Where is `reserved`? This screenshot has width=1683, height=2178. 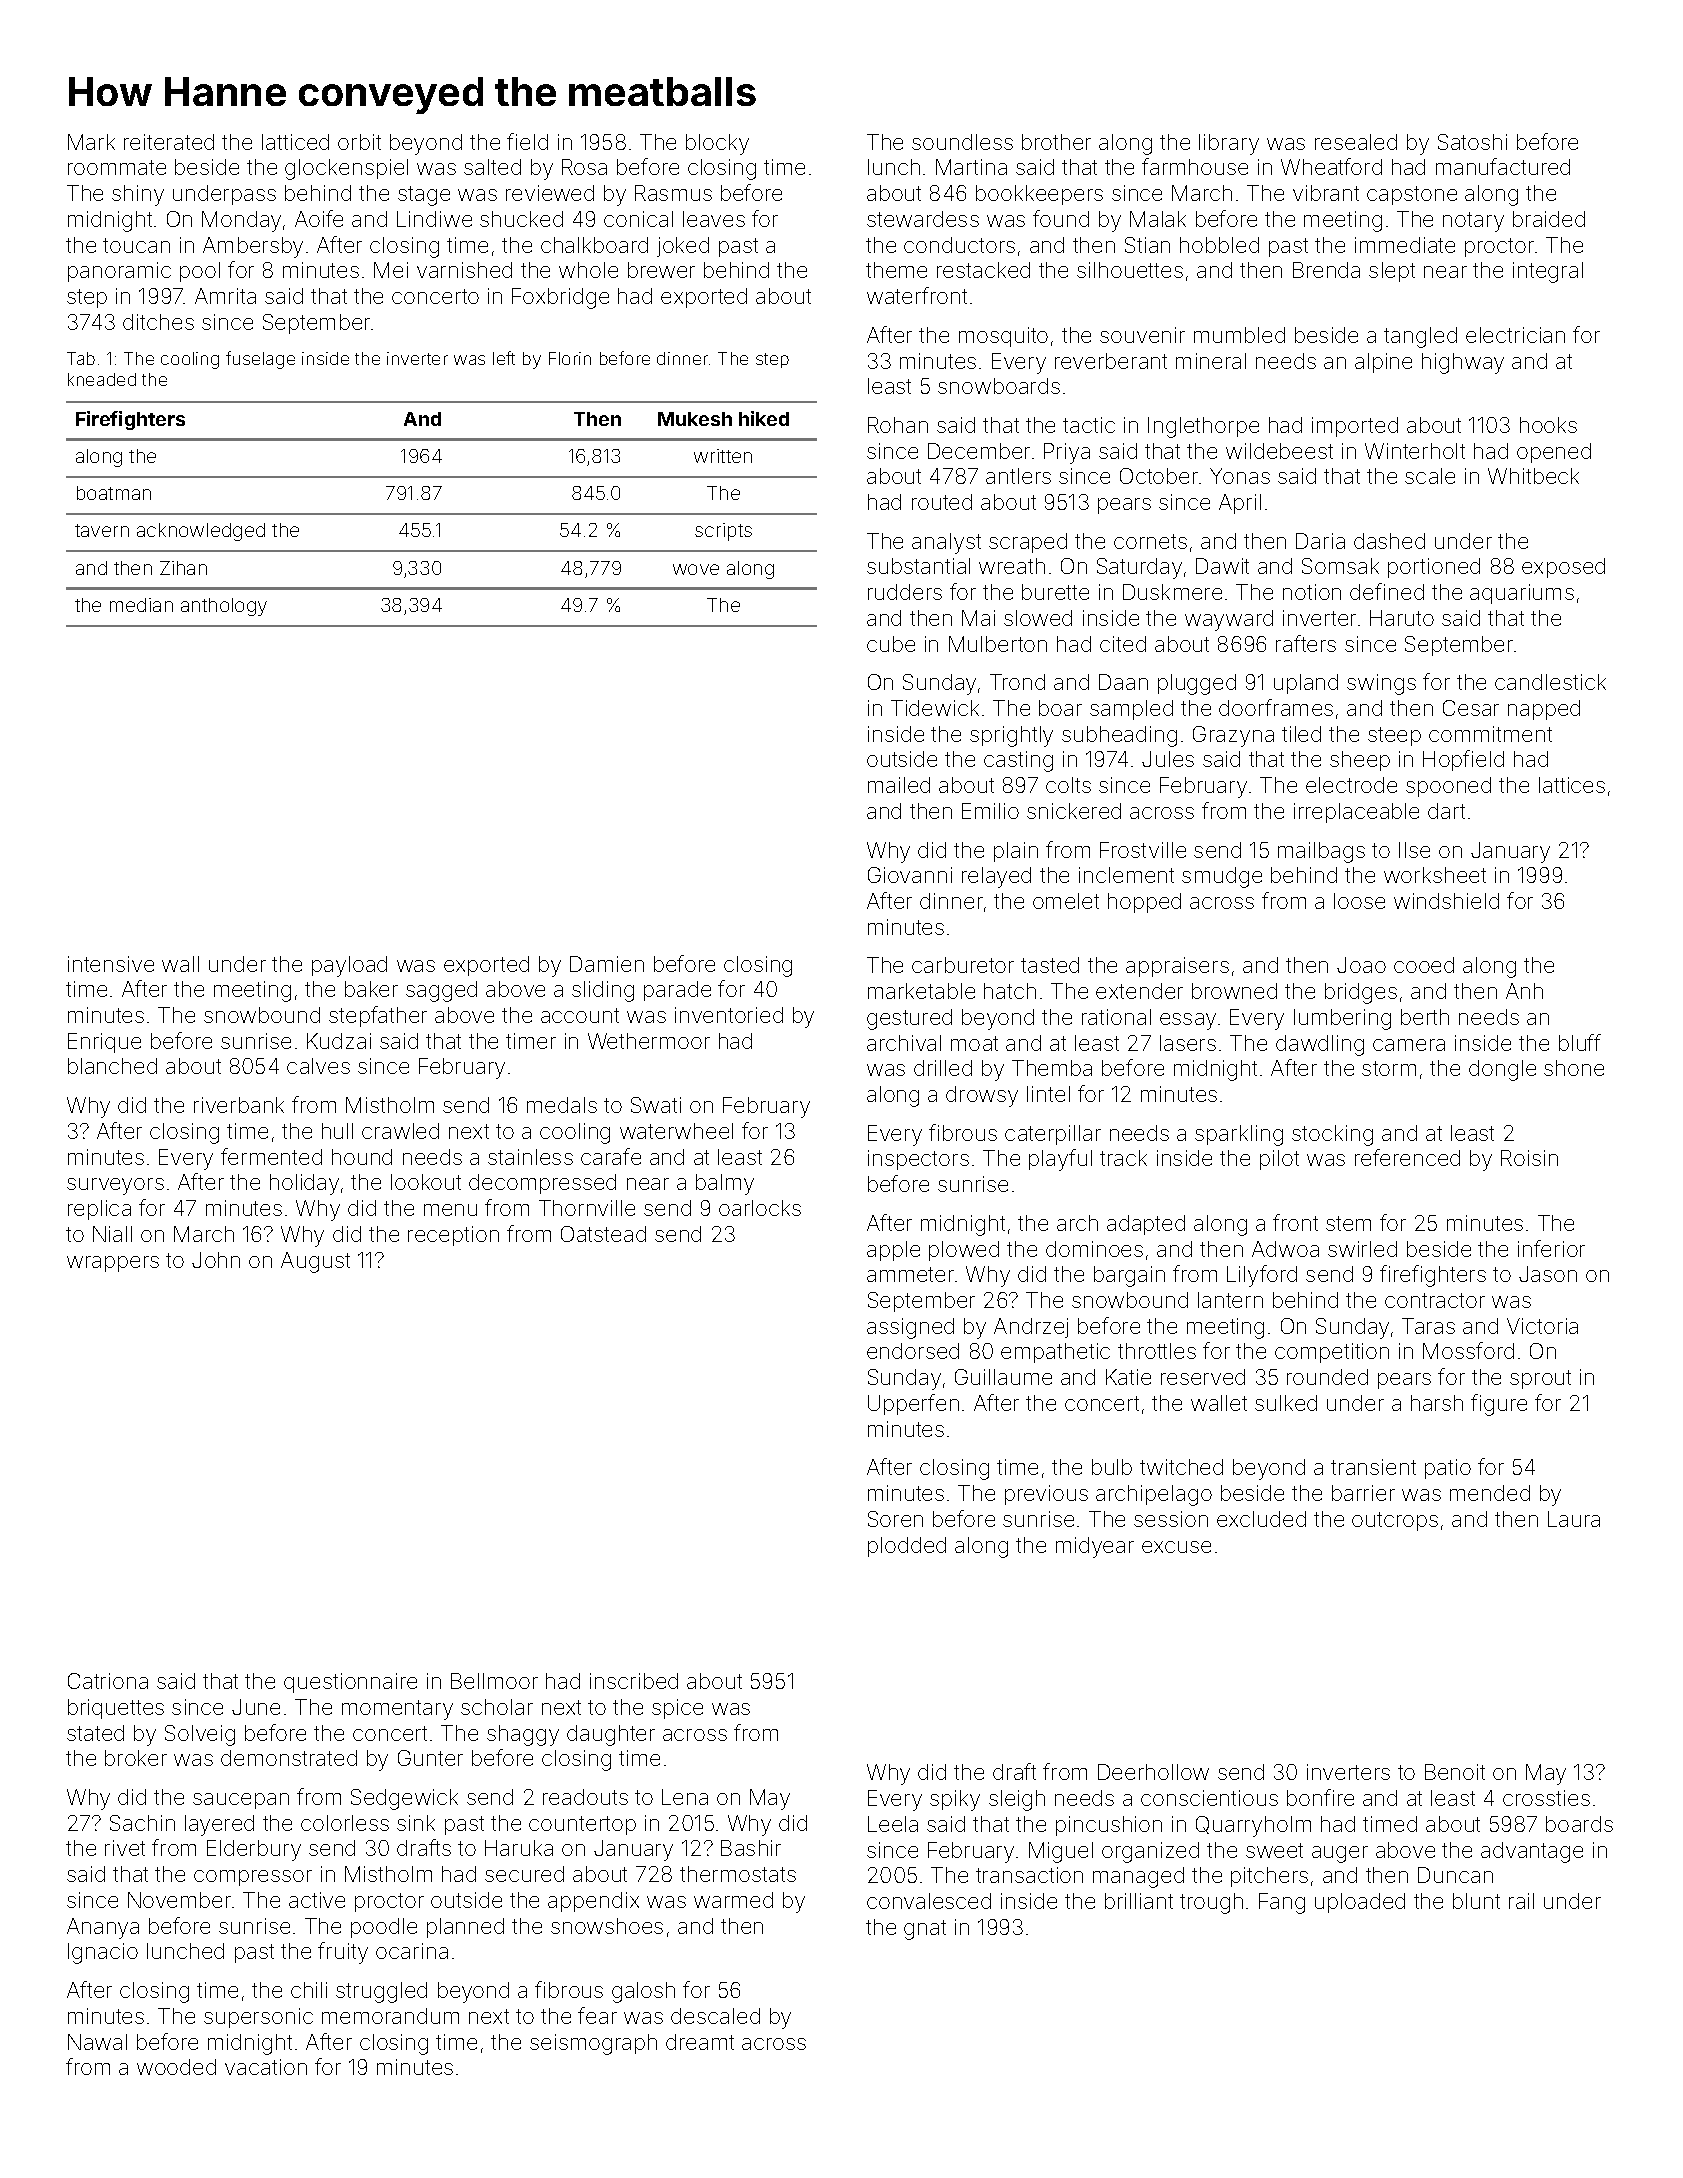
reserved is located at coordinates (1203, 1377).
